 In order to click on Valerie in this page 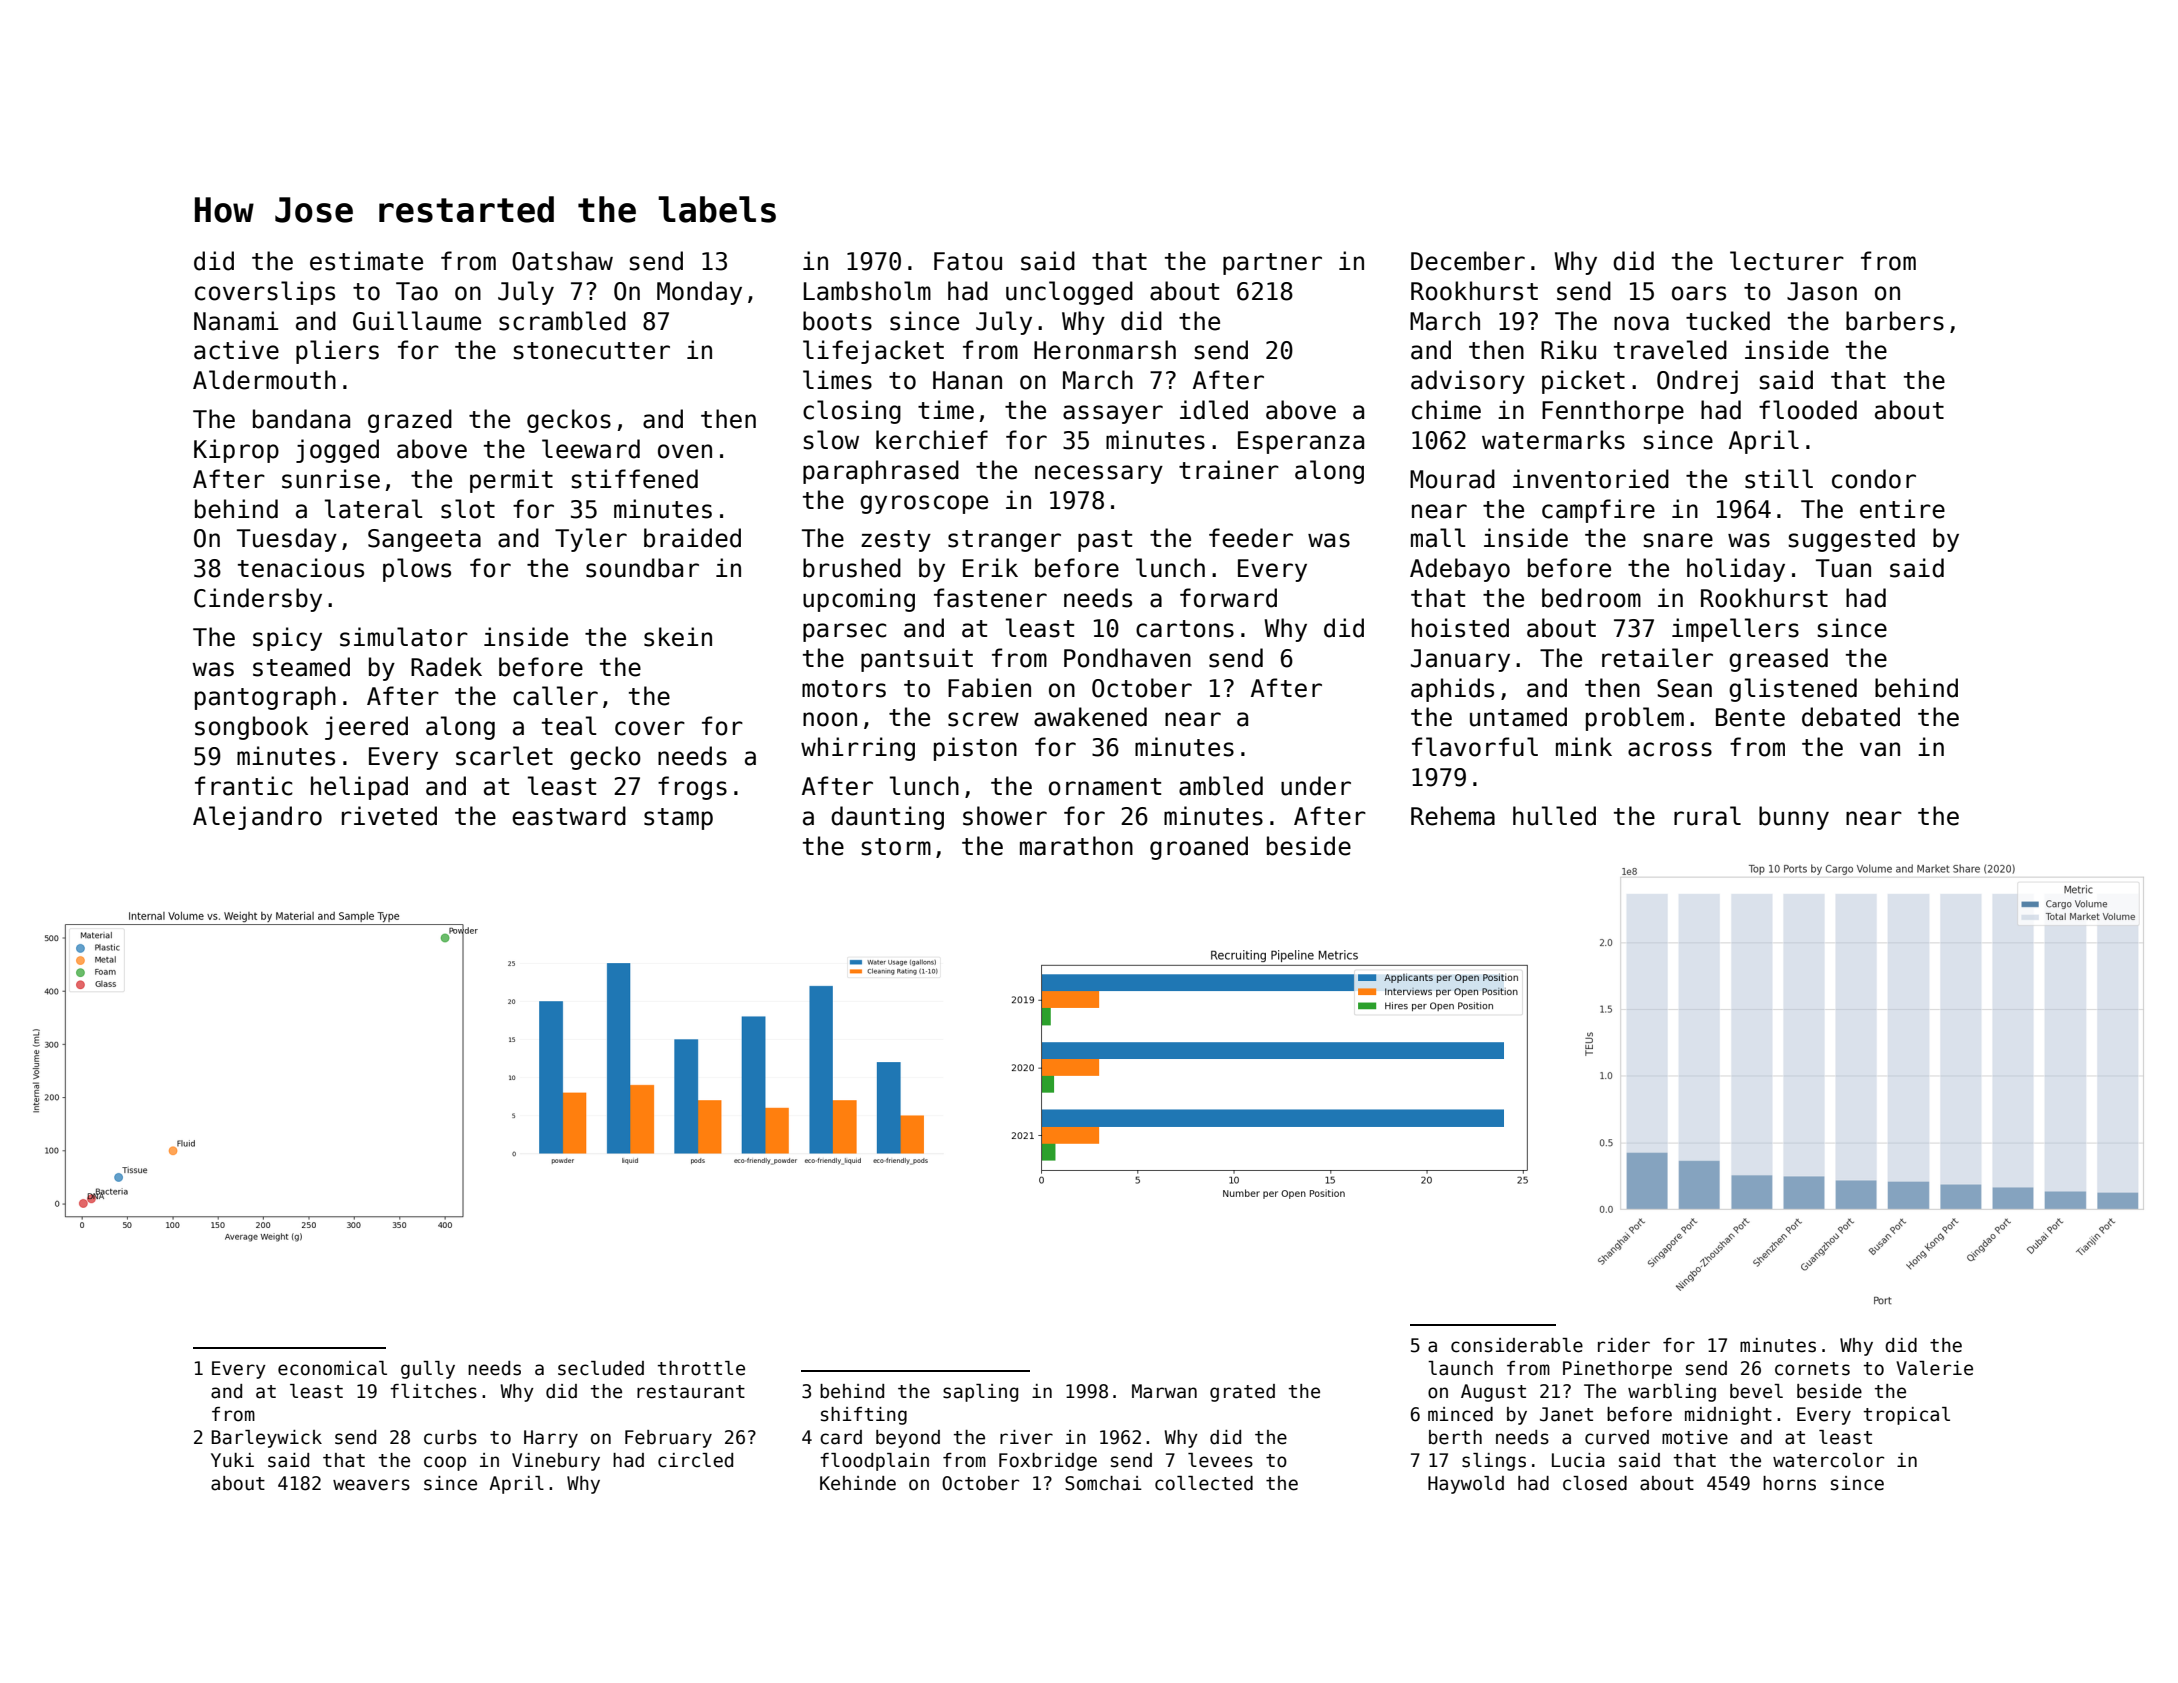, I will do `click(1934, 1368)`.
